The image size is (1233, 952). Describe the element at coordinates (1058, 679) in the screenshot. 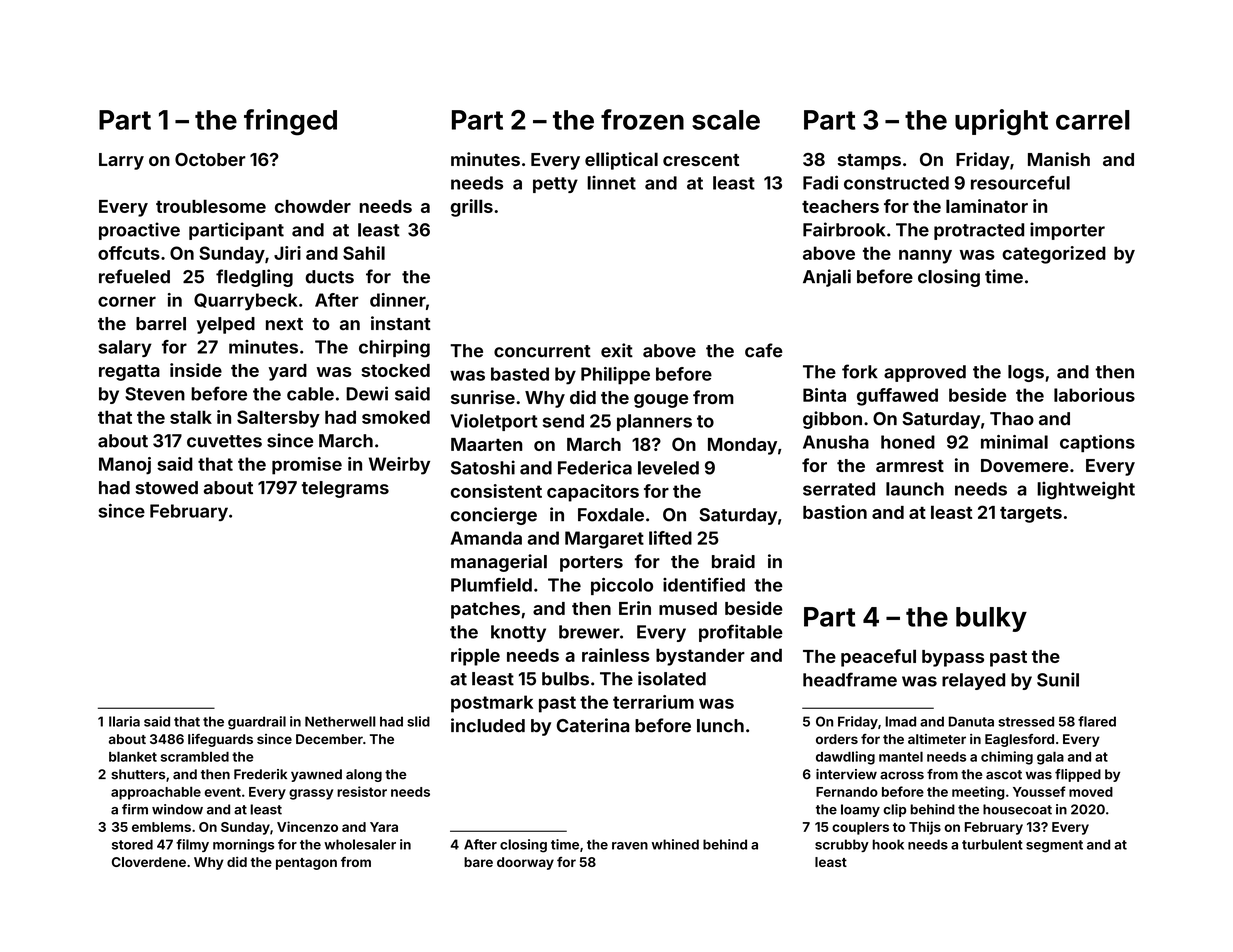

I see `Sunil` at that location.
